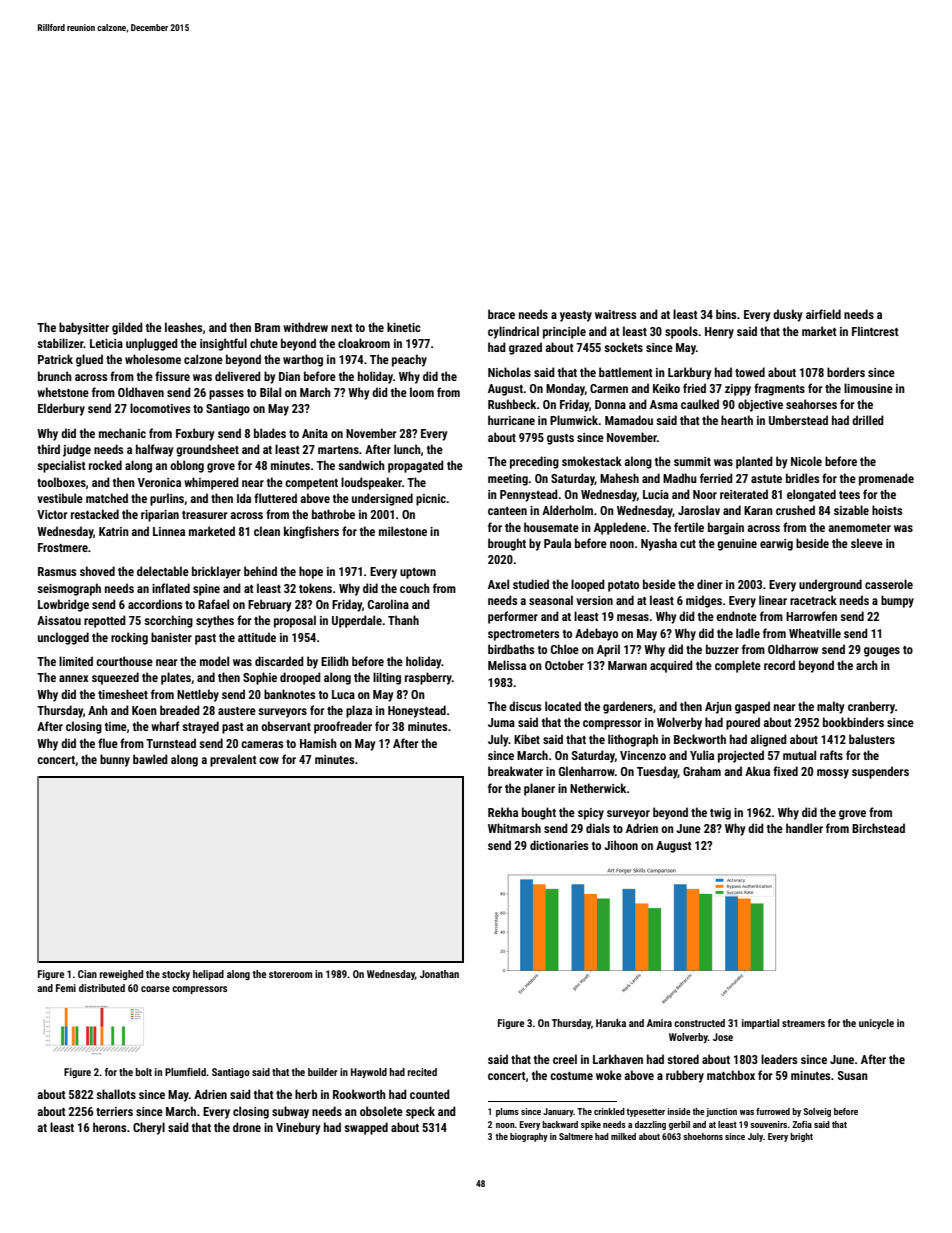  I want to click on rafts, so click(831, 755).
